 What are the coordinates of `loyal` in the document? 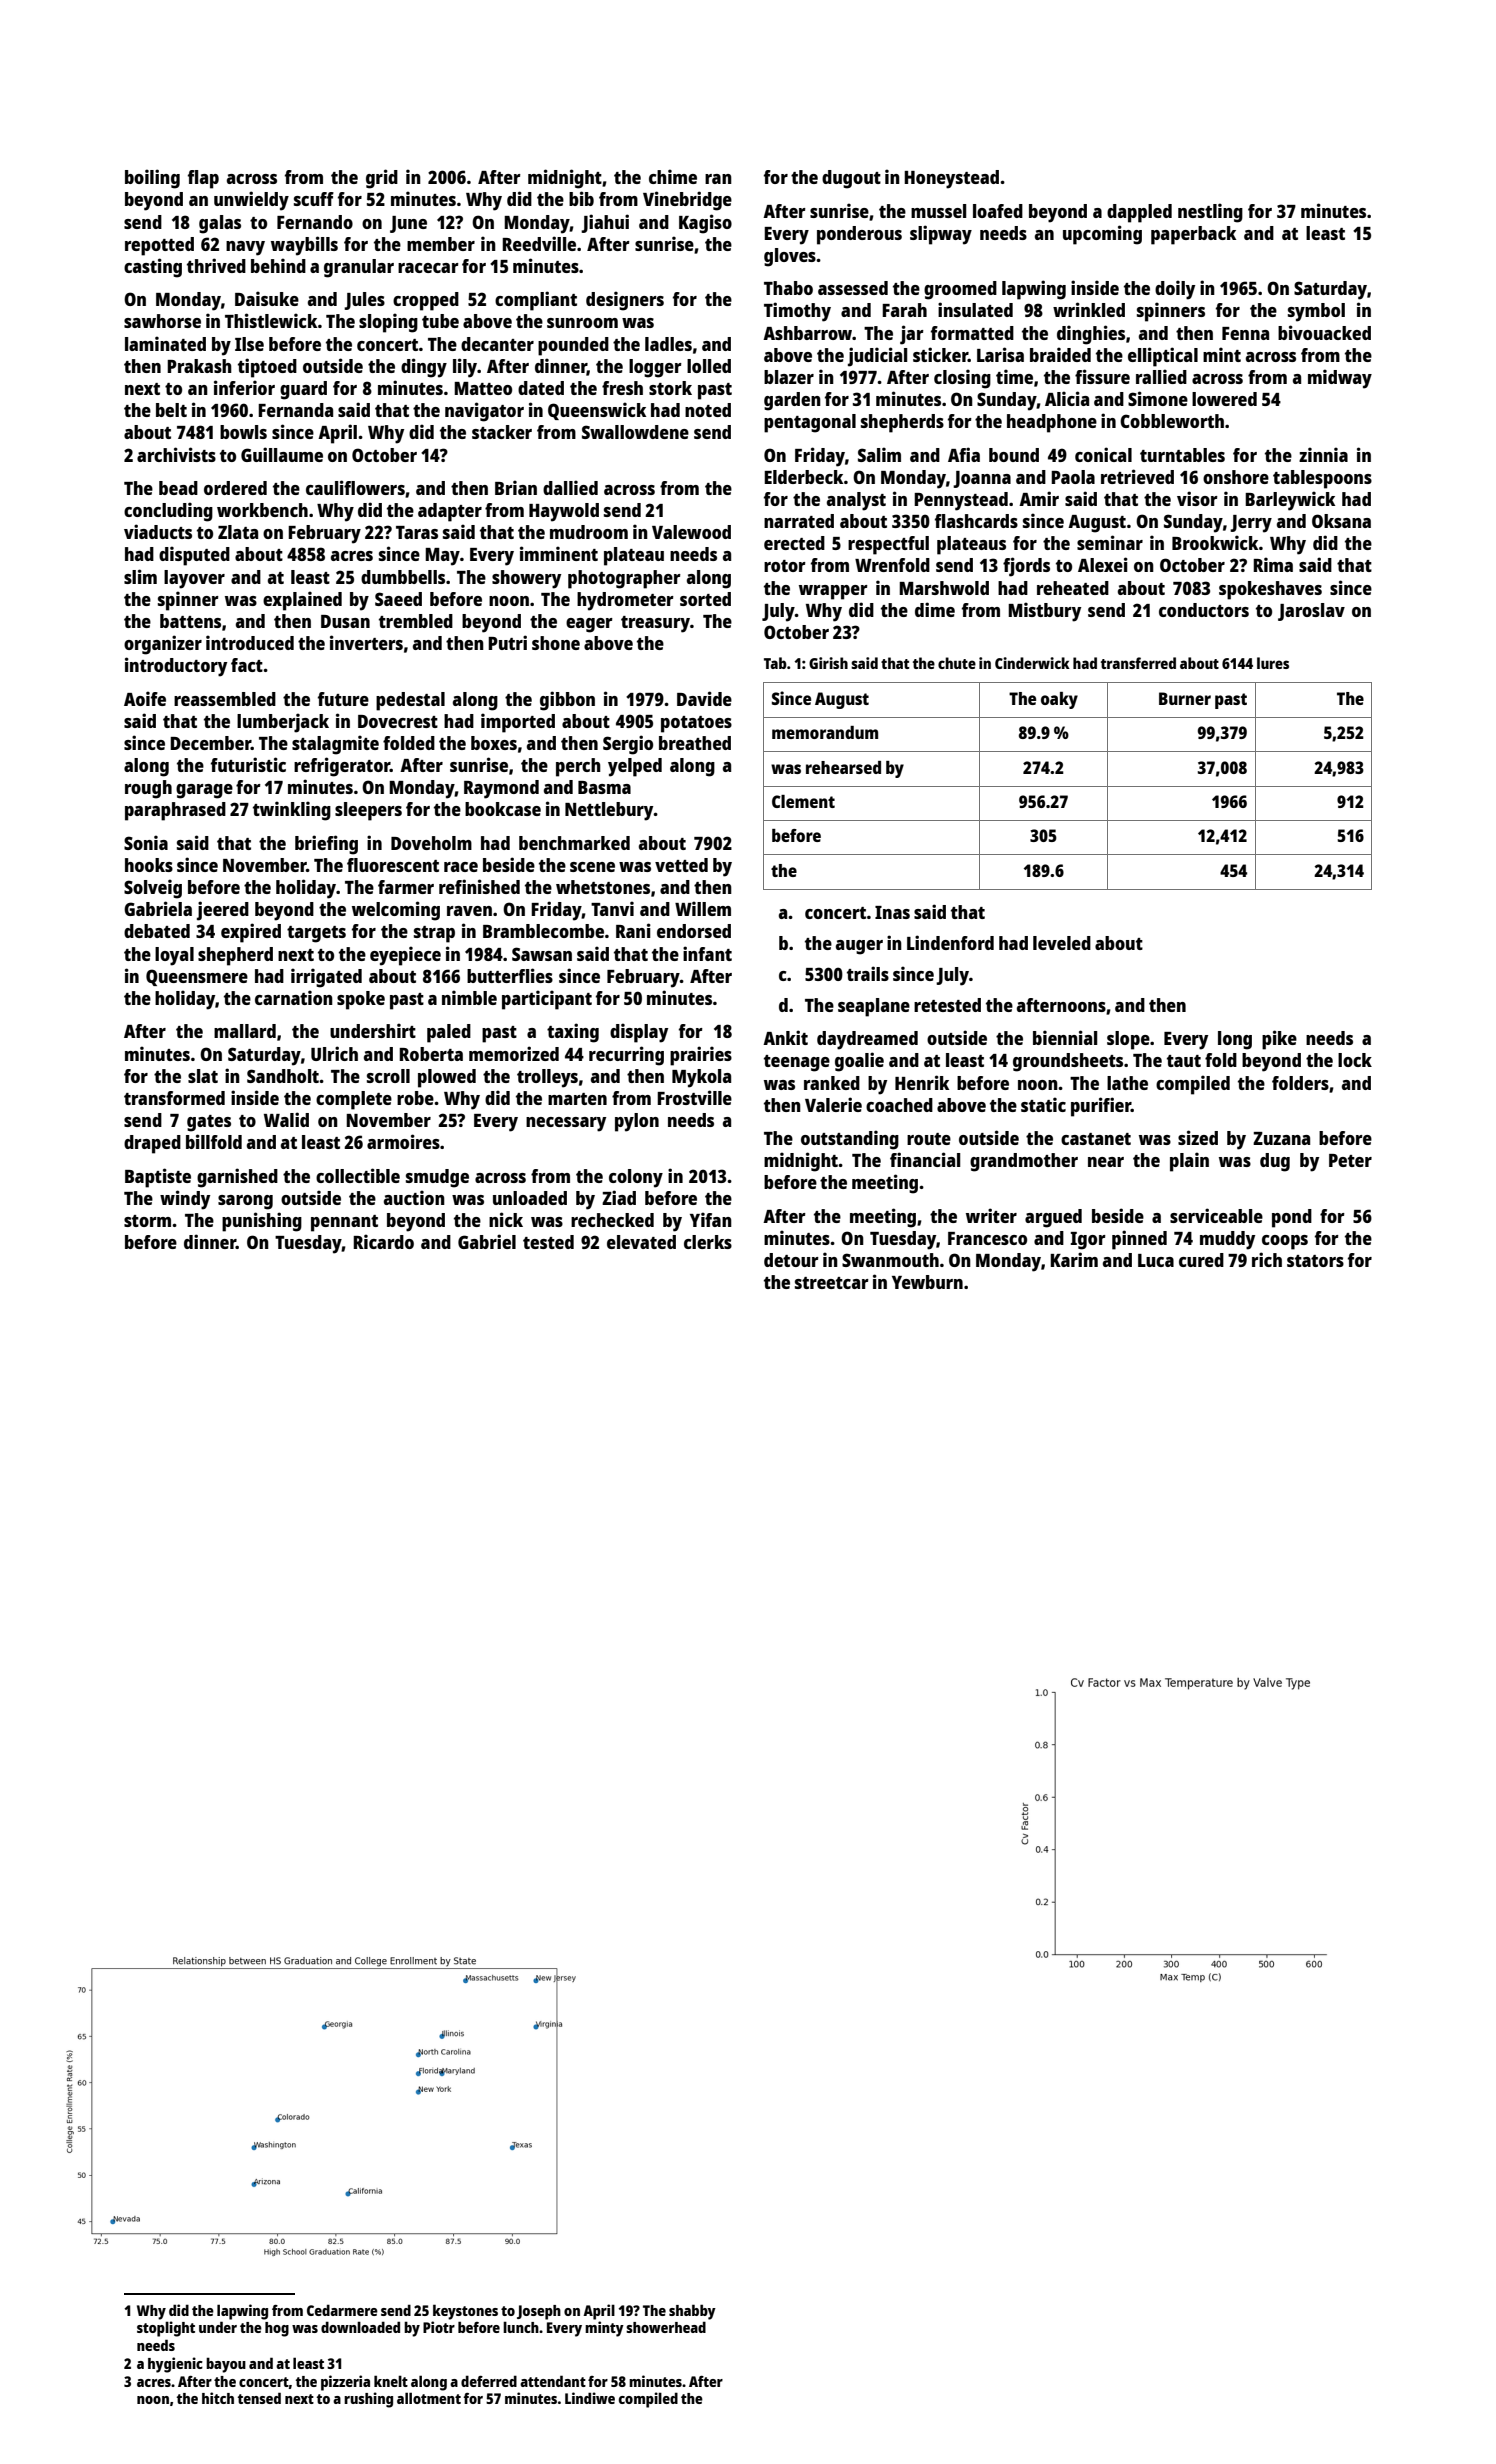 It's located at (174, 956).
